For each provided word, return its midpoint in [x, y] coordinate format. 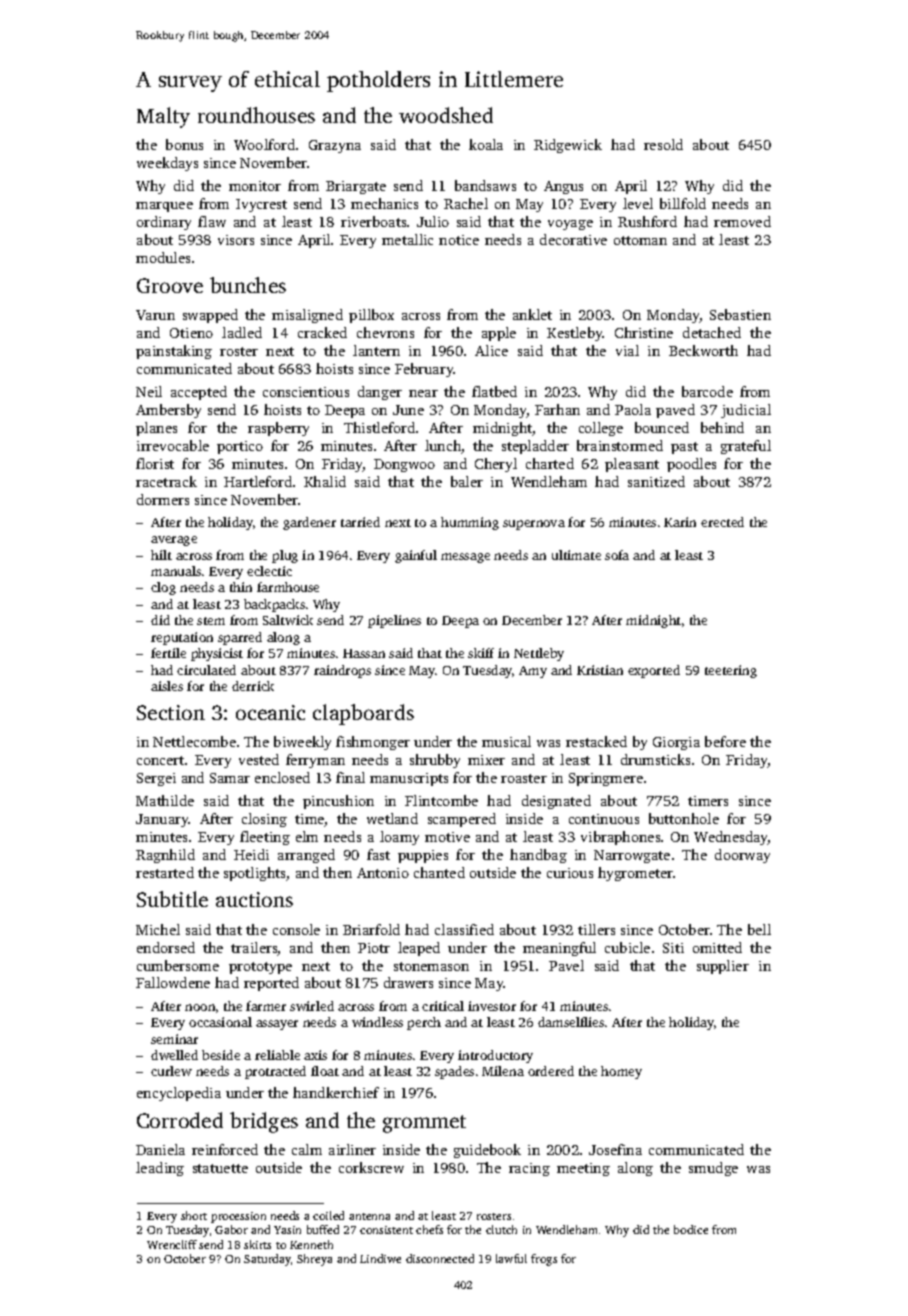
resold [663, 144]
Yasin [287, 1230]
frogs [544, 1260]
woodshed [446, 115]
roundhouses [256, 115]
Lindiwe [380, 1258]
